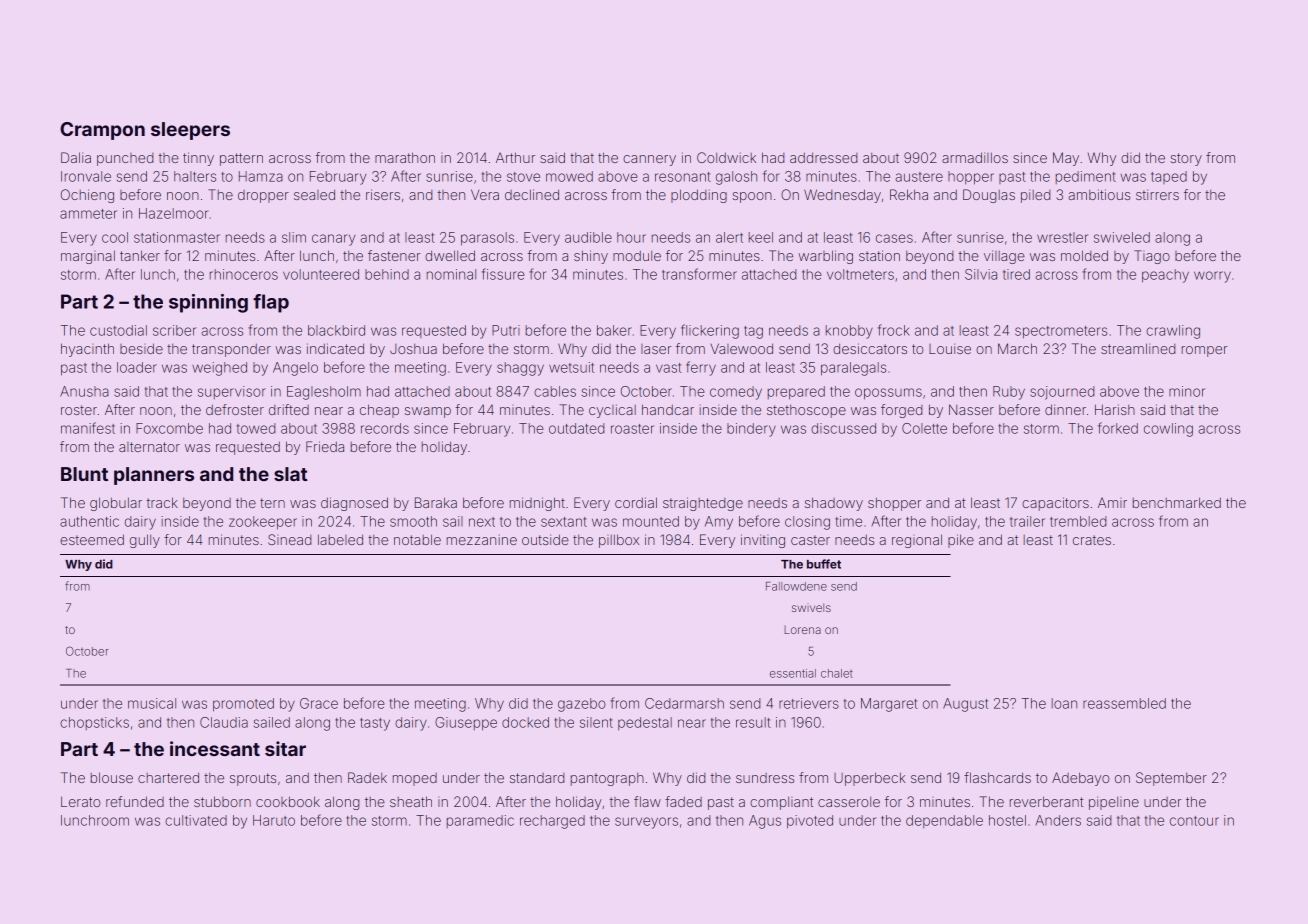  Describe the element at coordinates (1122, 237) in the screenshot. I see `swiveled` at that location.
